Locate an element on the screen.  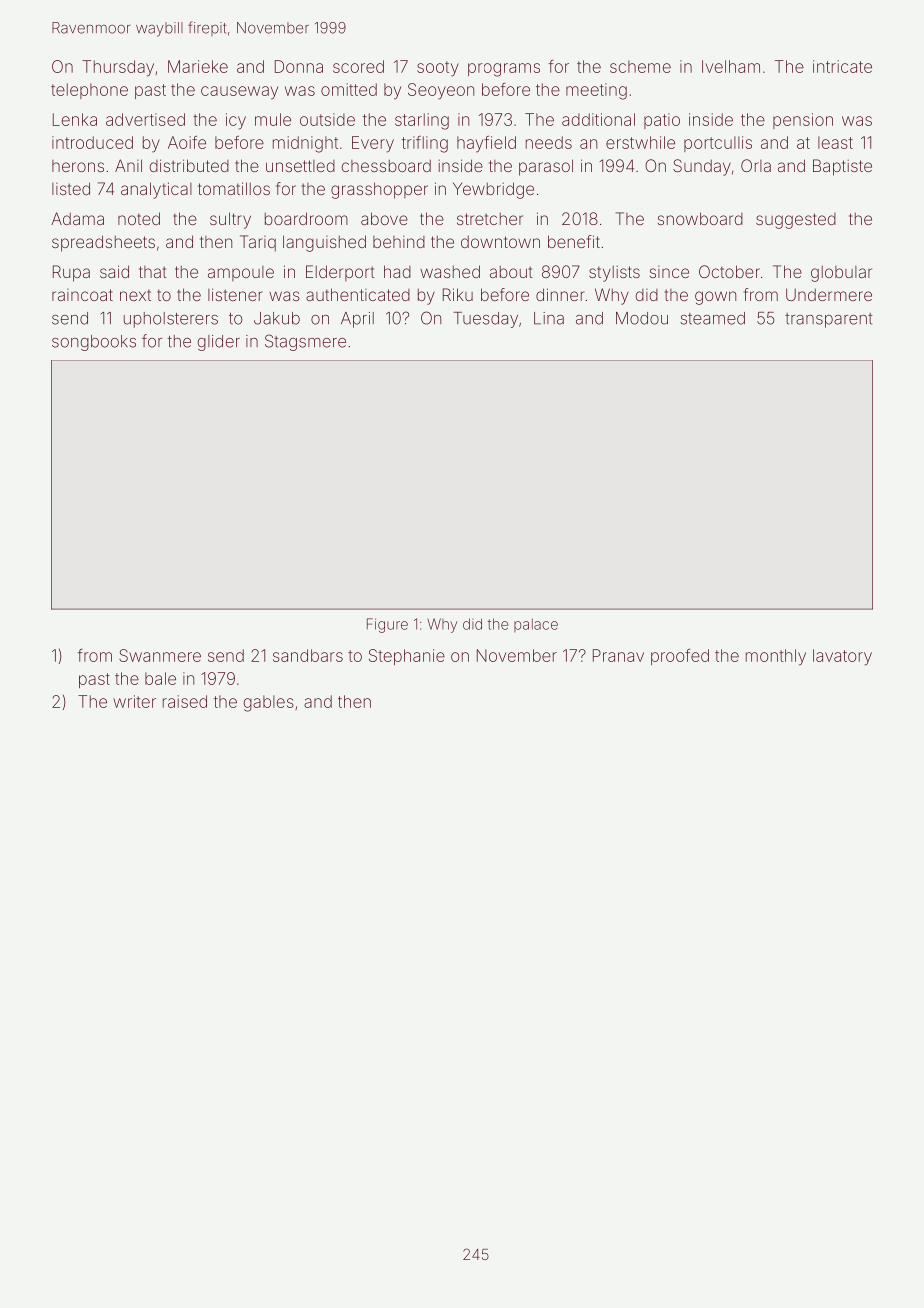
transparent is located at coordinates (829, 320).
